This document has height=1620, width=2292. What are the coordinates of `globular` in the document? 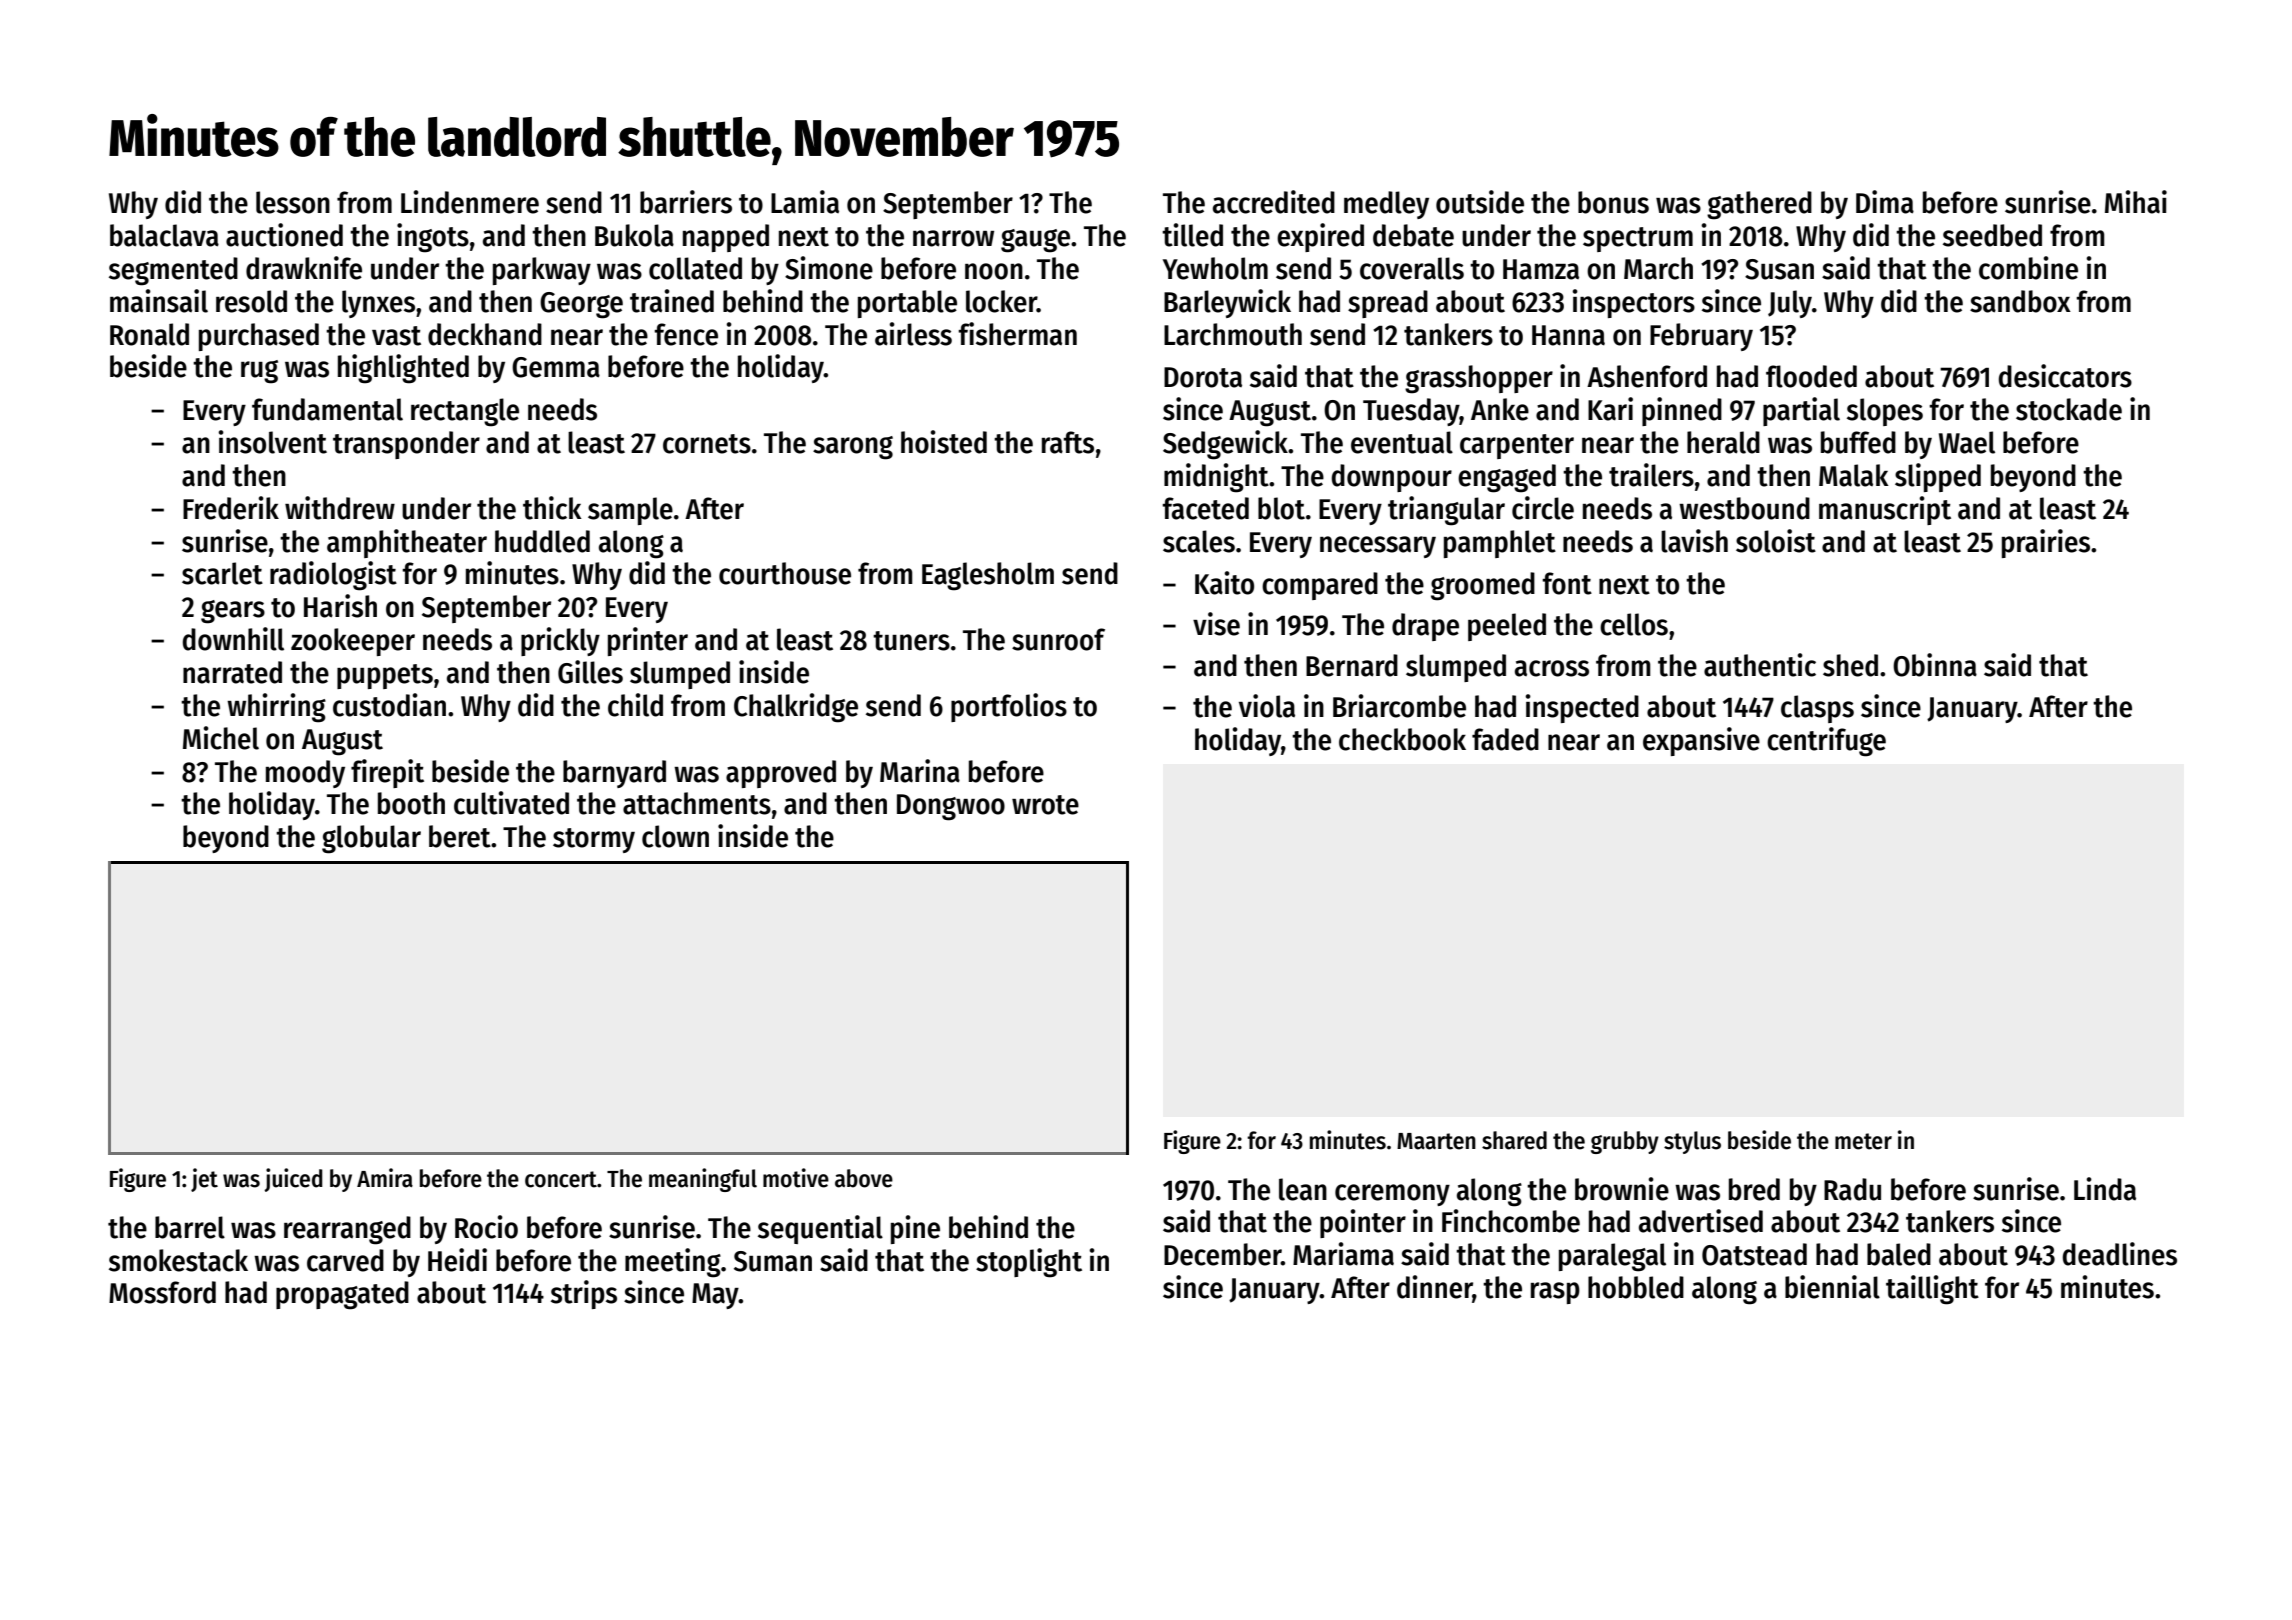 It's located at (371, 839).
